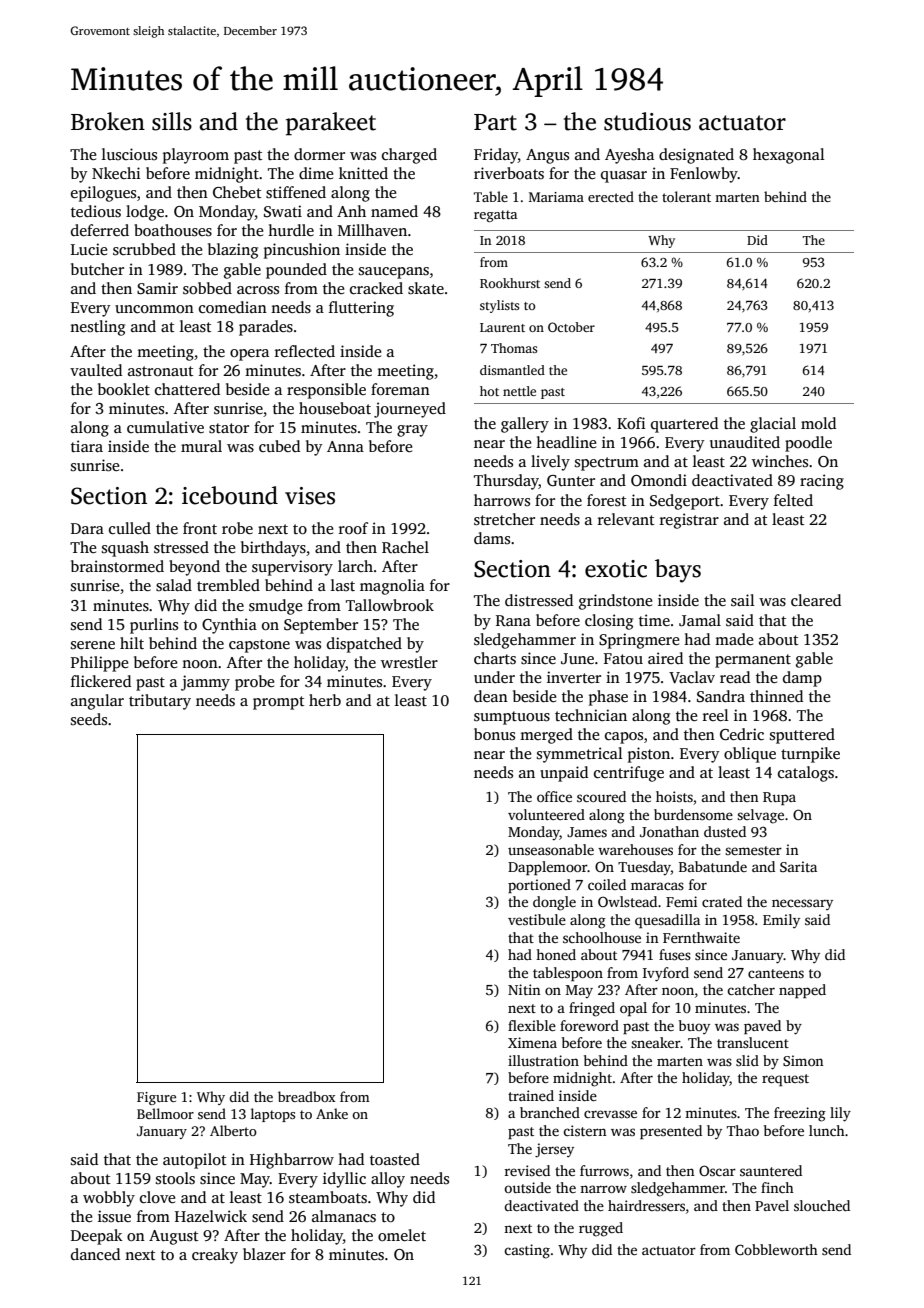 Image resolution: width=924 pixels, height=1308 pixels. I want to click on Sarita, so click(798, 866).
